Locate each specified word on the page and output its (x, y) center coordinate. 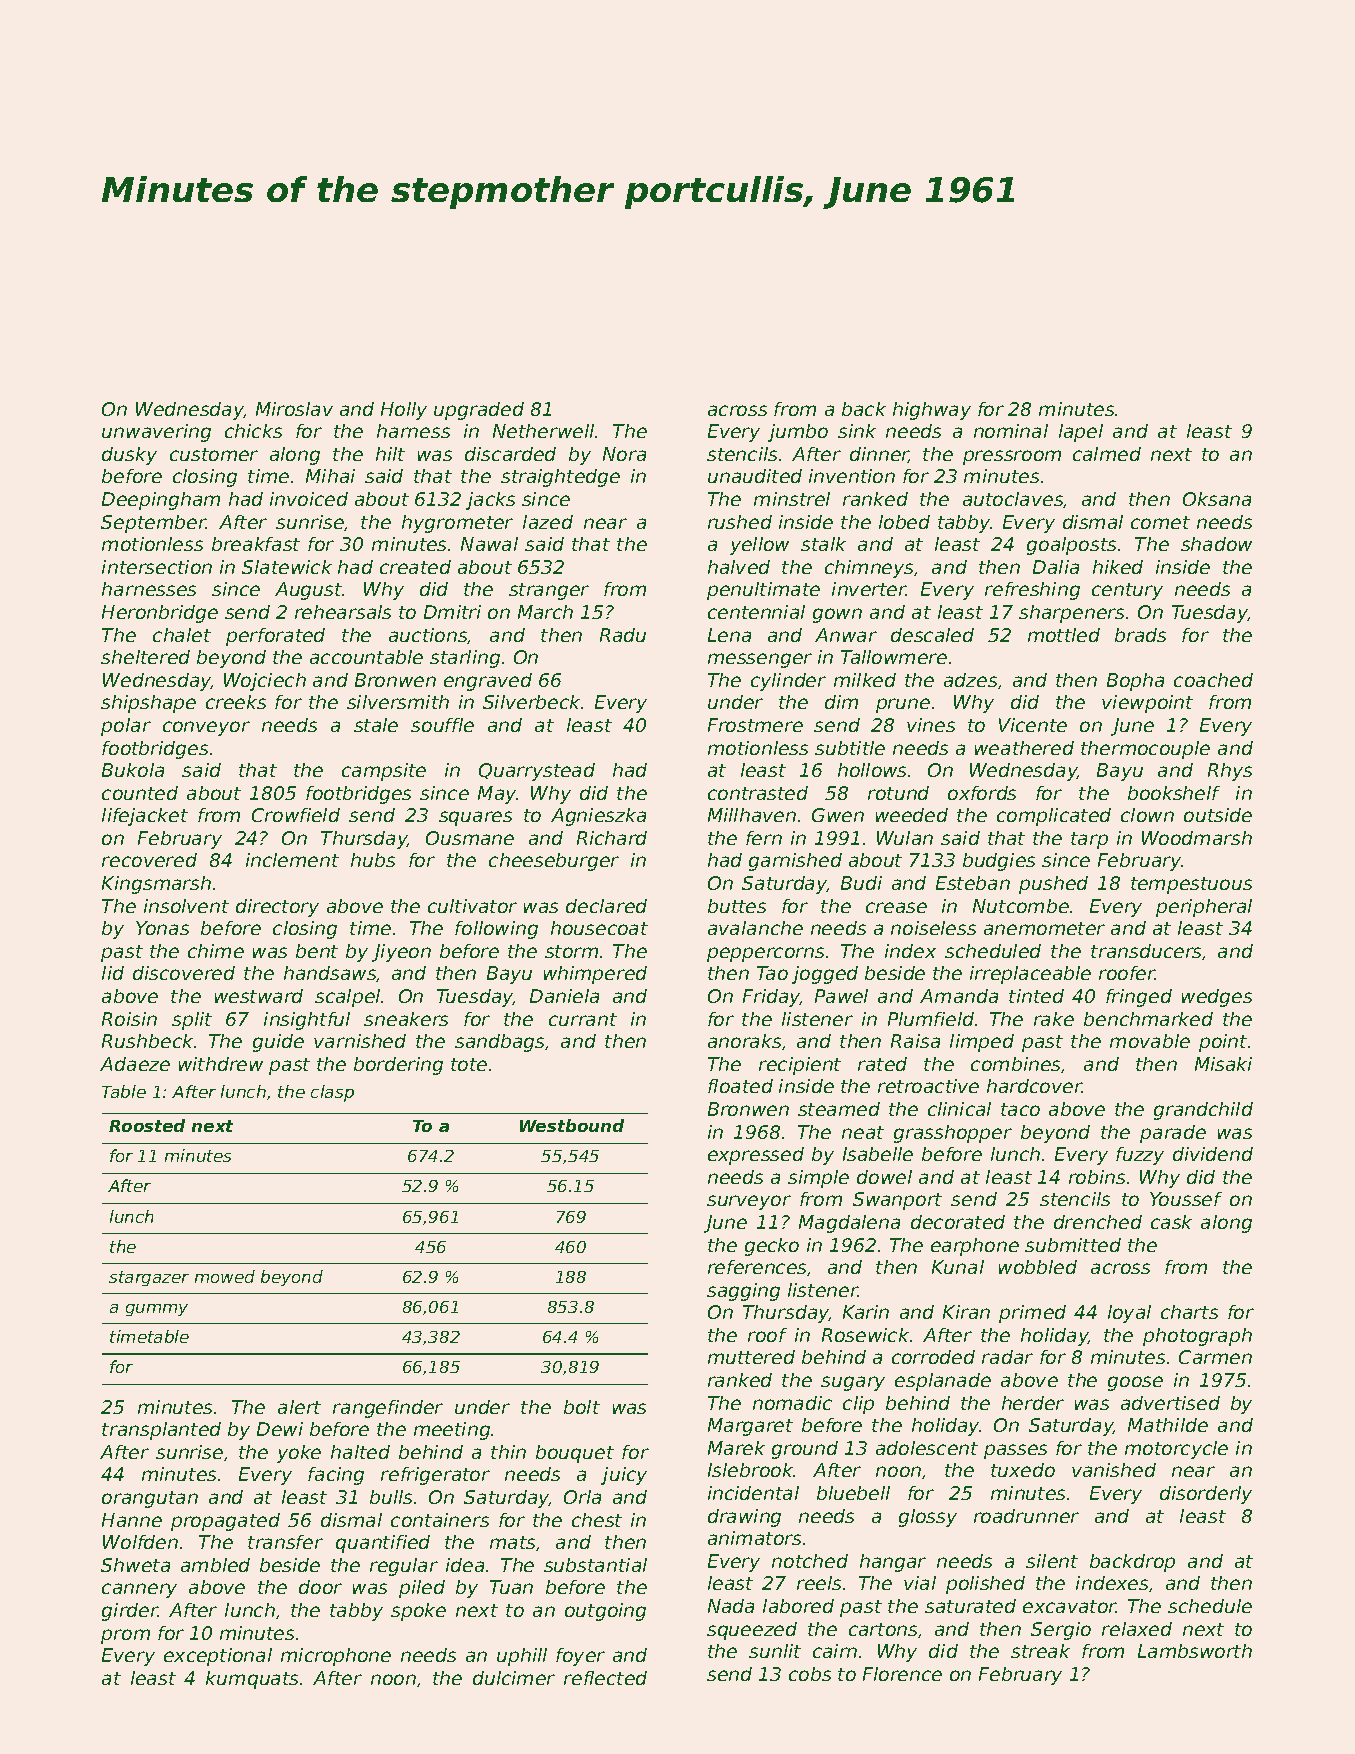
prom (125, 1636)
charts (1189, 1312)
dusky (129, 456)
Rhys (1230, 772)
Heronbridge (160, 614)
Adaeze (135, 1064)
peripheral (1204, 908)
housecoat (599, 928)
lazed (548, 522)
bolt (582, 1407)
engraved (488, 682)
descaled (932, 635)
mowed (225, 1276)
